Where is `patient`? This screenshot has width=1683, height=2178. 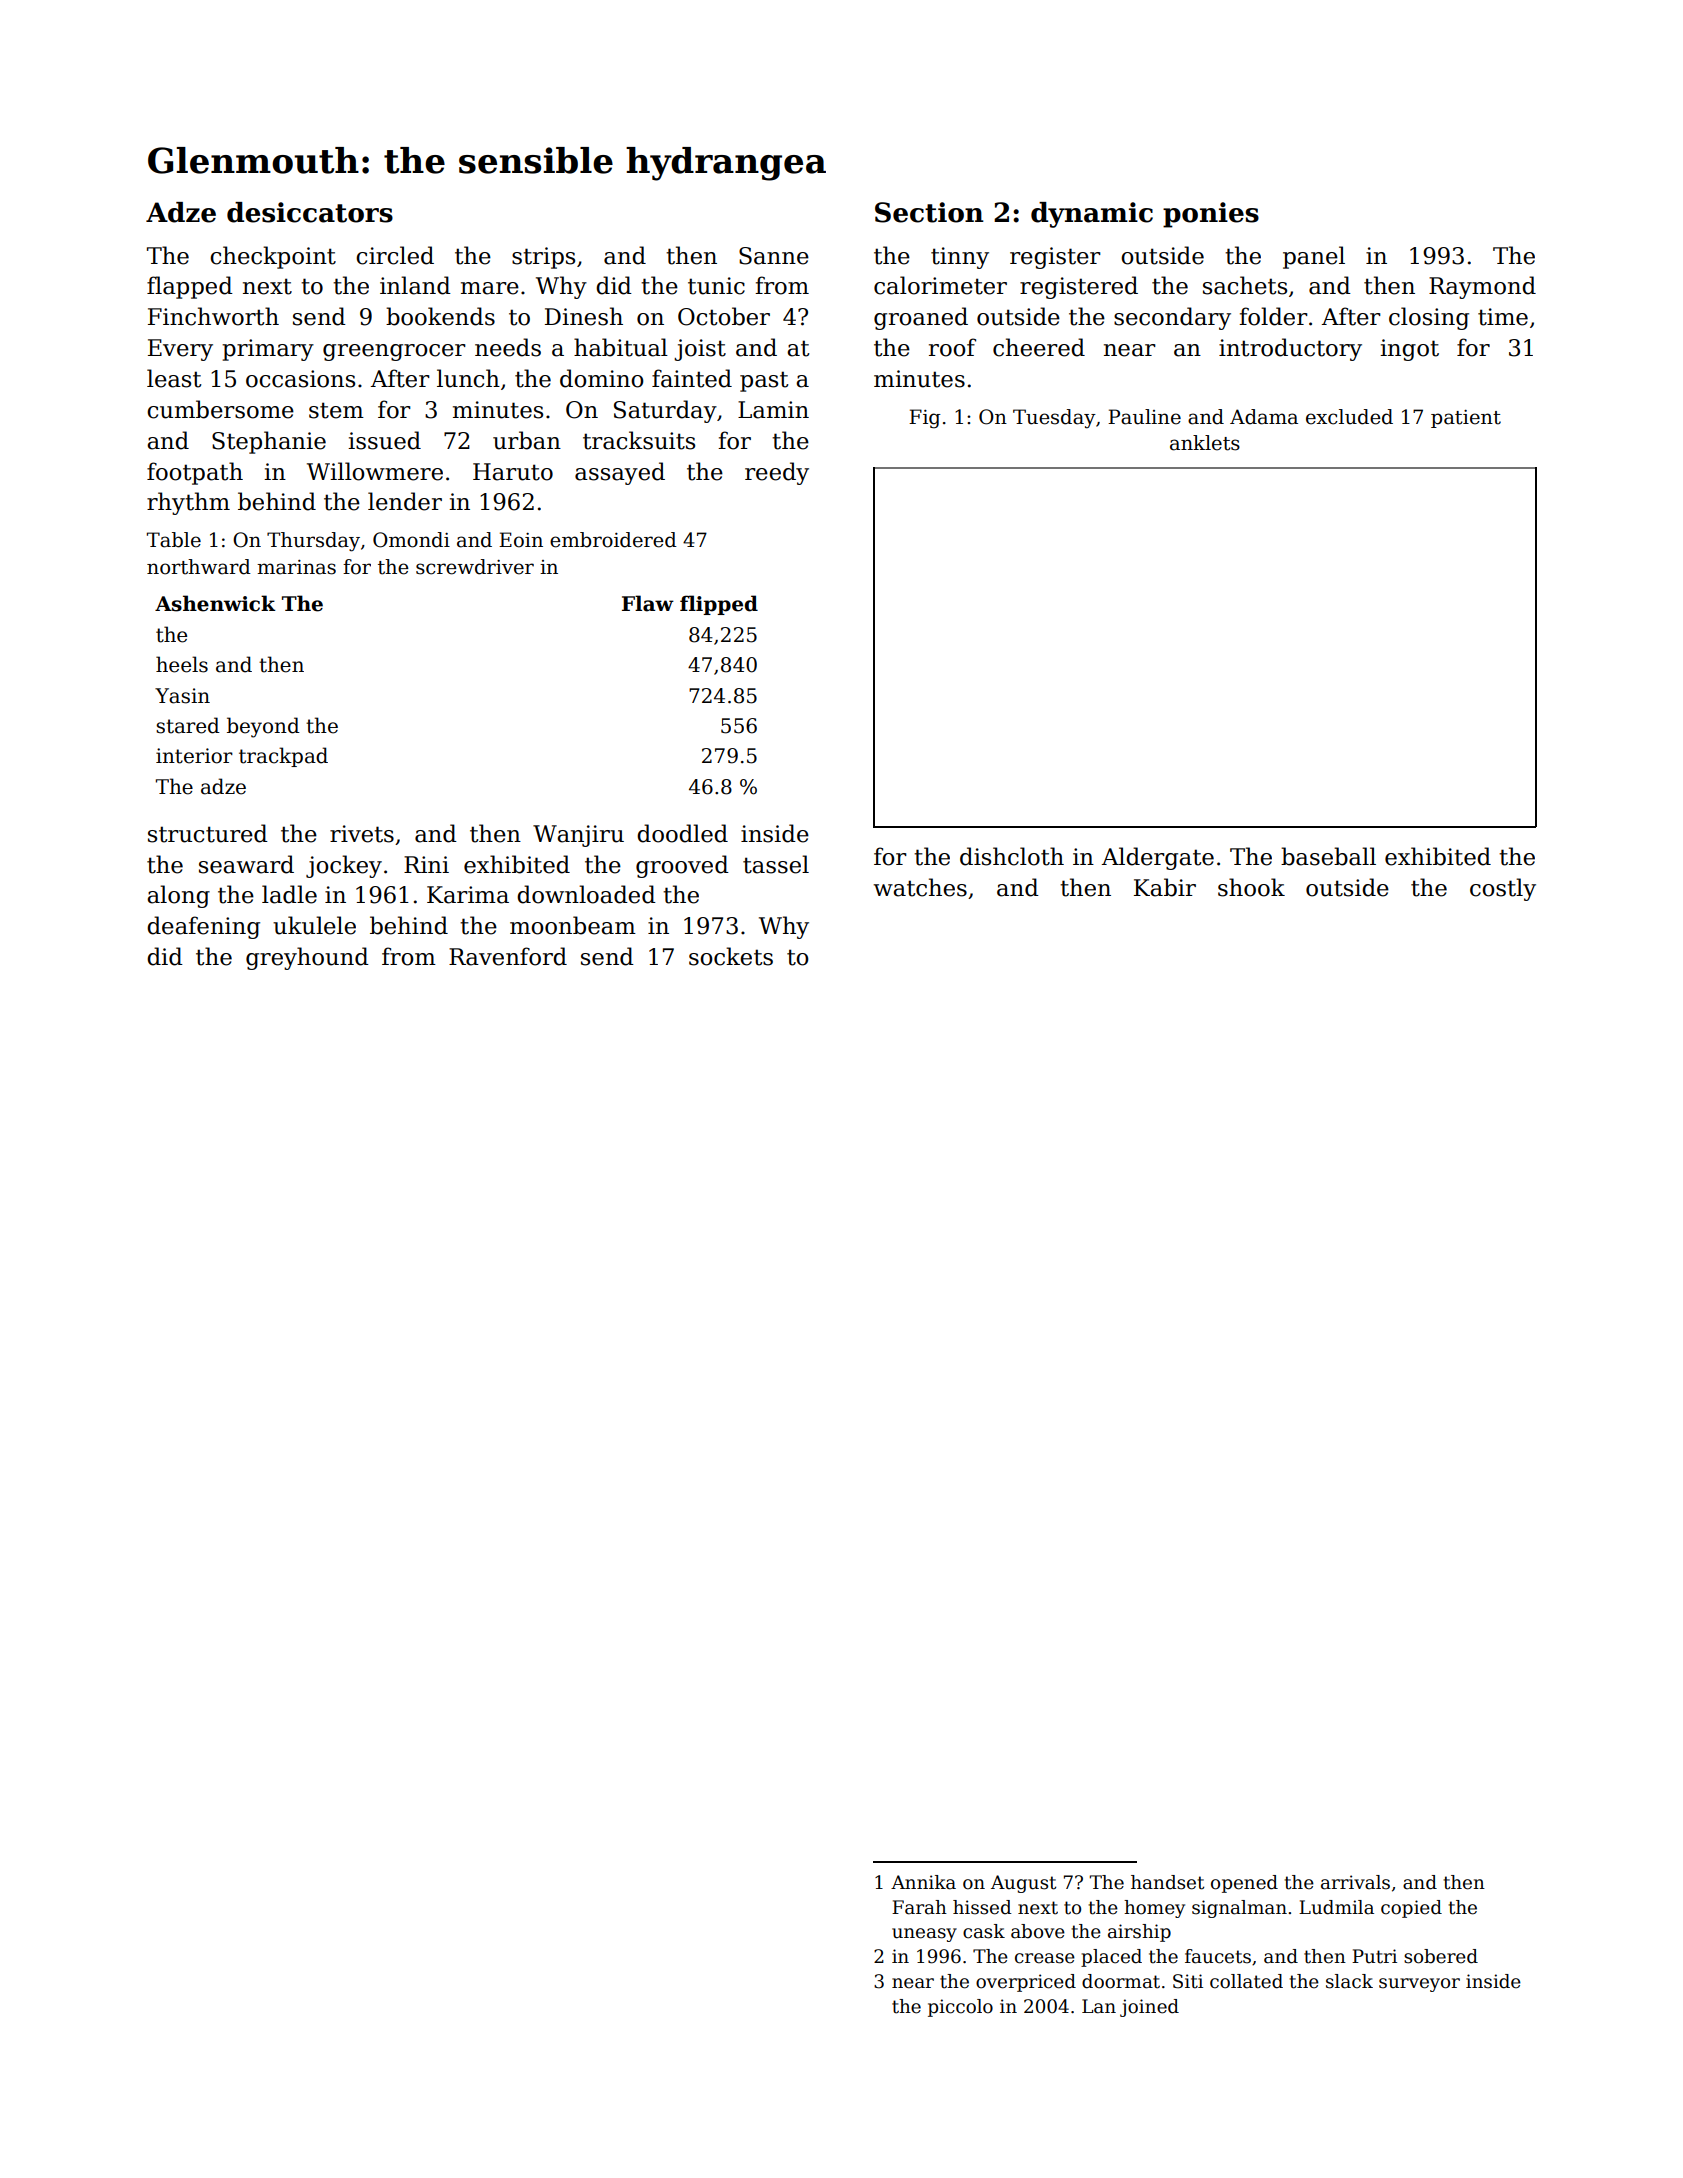 patient is located at coordinates (1466, 419).
